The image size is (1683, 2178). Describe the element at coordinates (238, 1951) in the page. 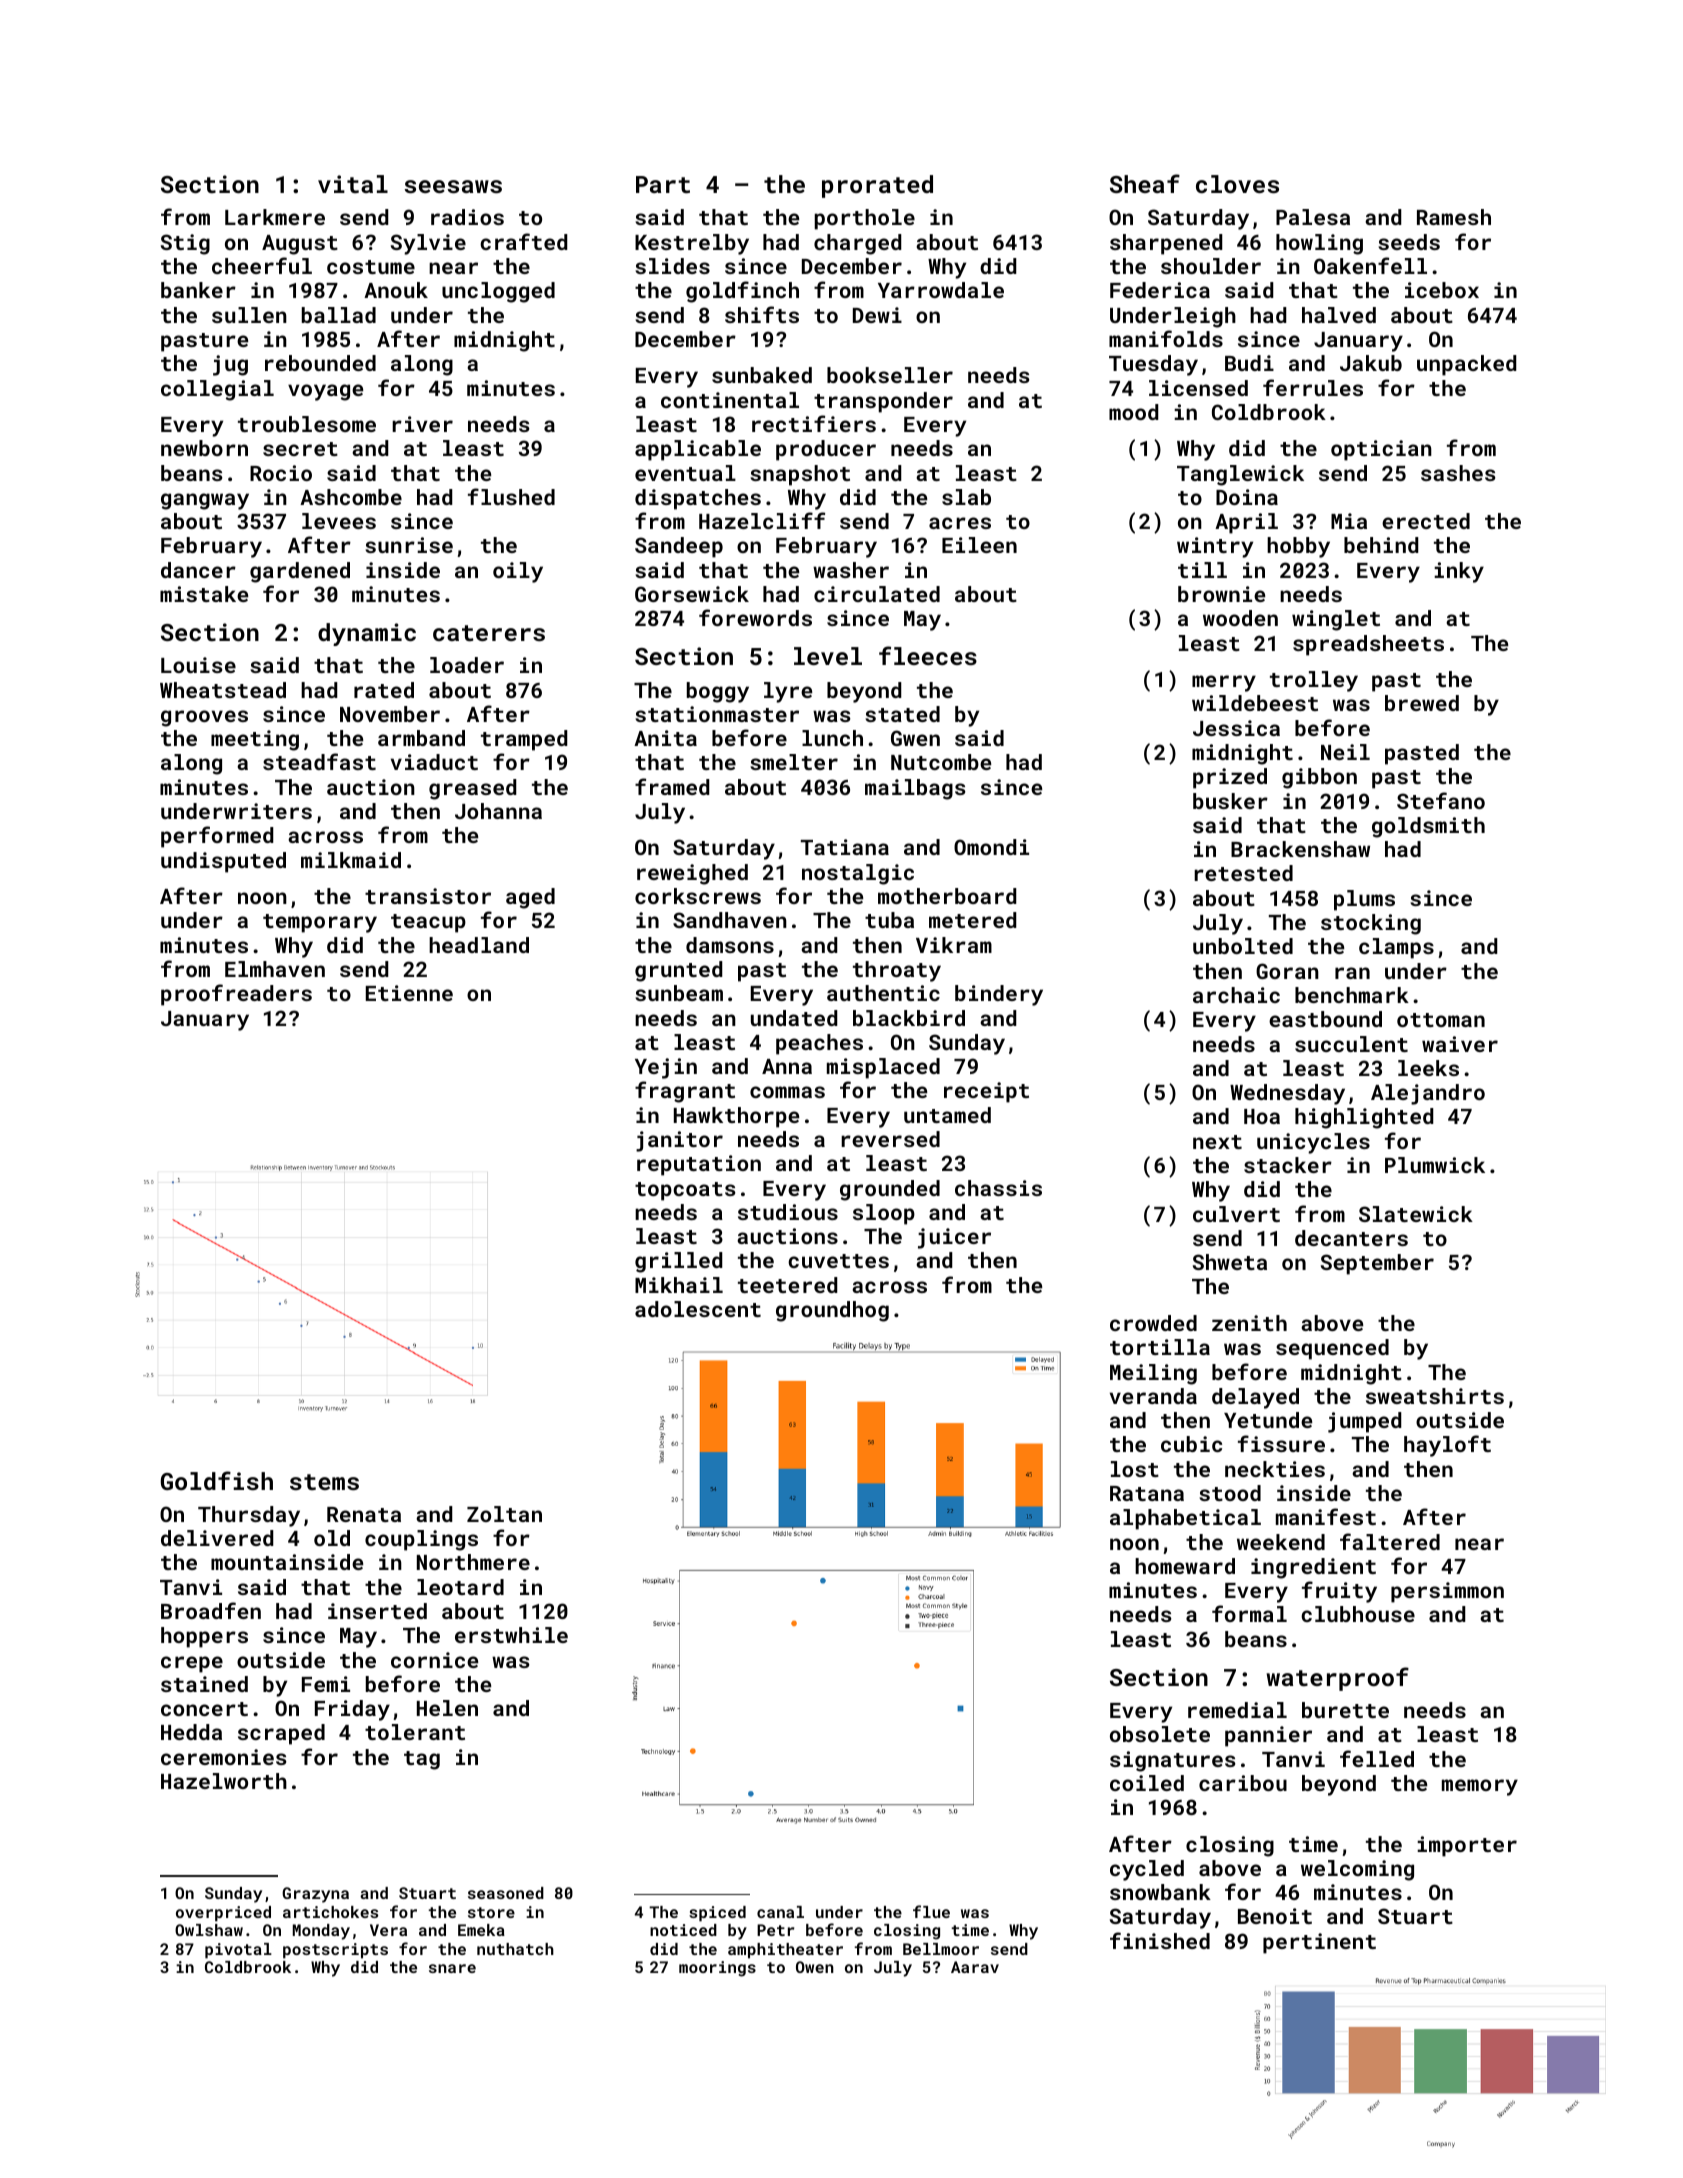

I see `pivotal` at that location.
